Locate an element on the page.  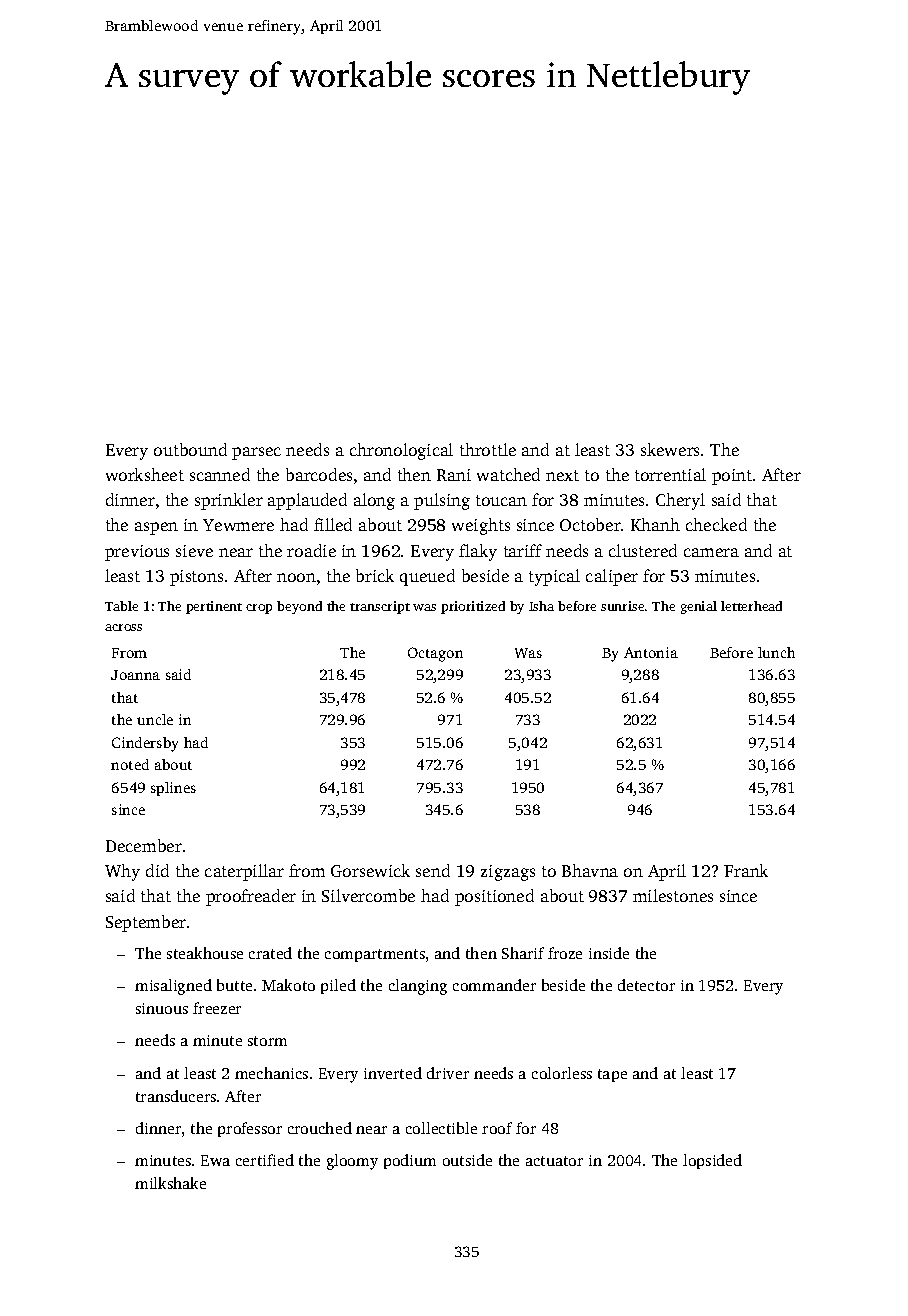
aspen is located at coordinates (156, 528).
